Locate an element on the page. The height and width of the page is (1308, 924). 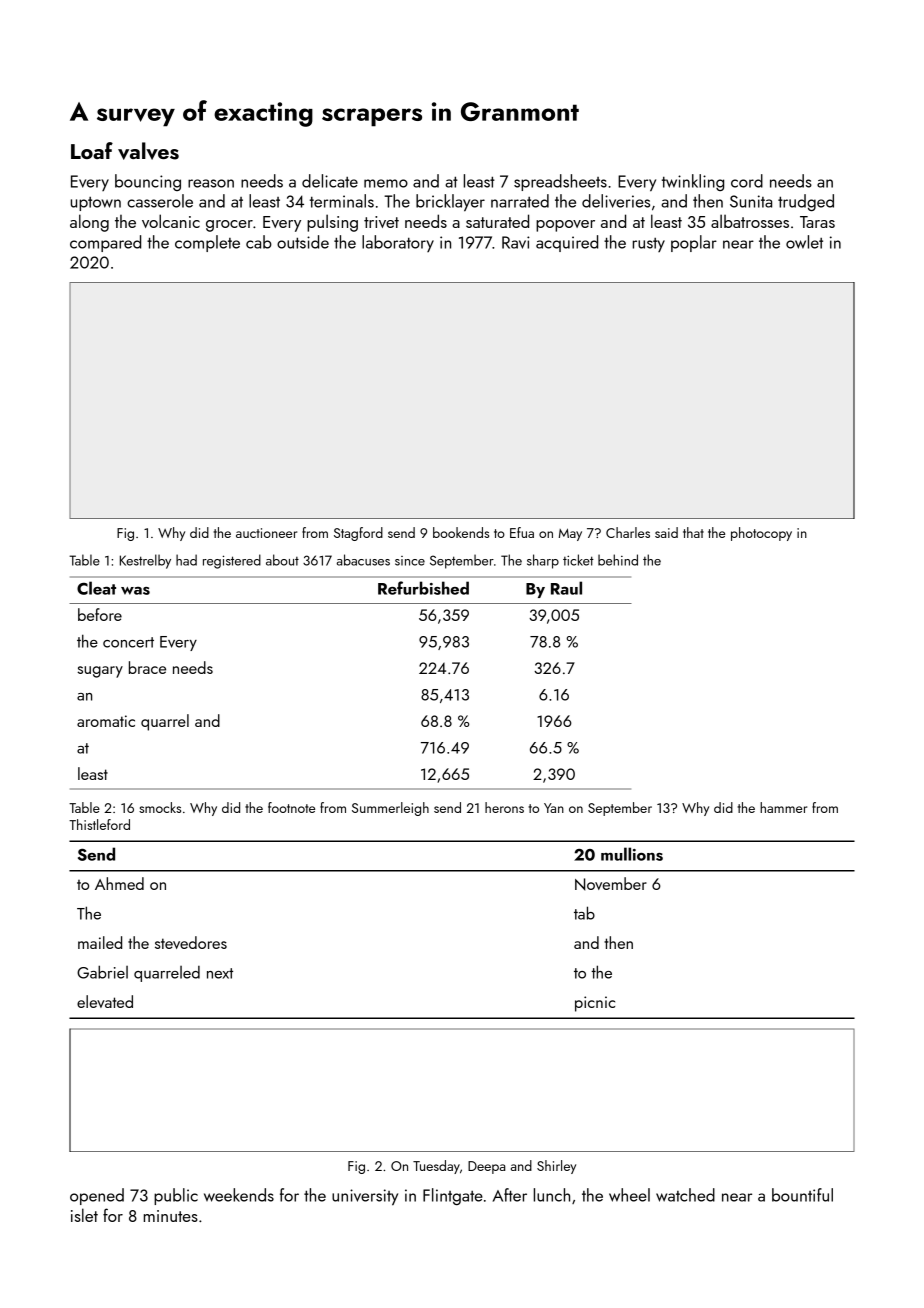
minutes is located at coordinates (171, 1216).
